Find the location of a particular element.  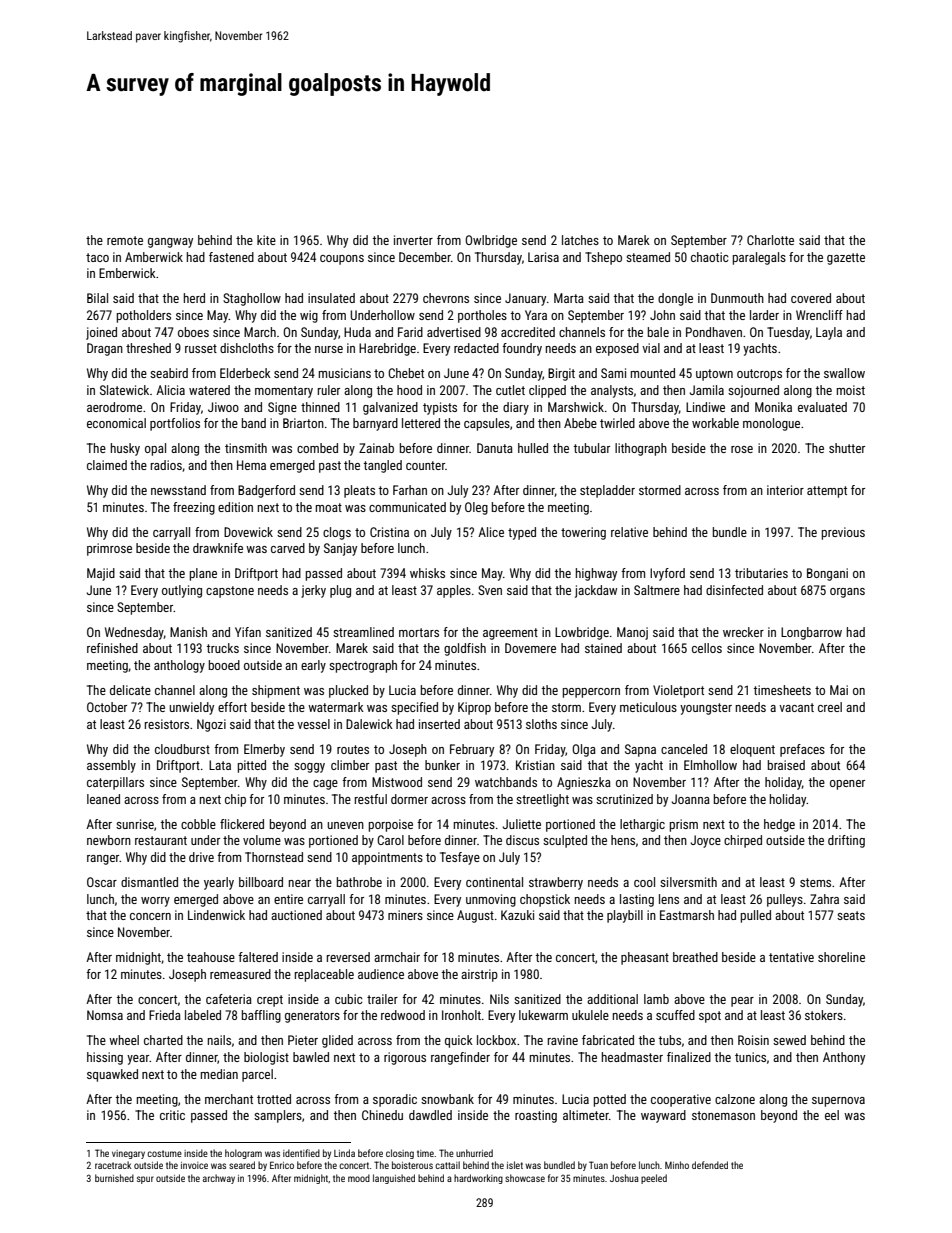

concern is located at coordinates (150, 916).
